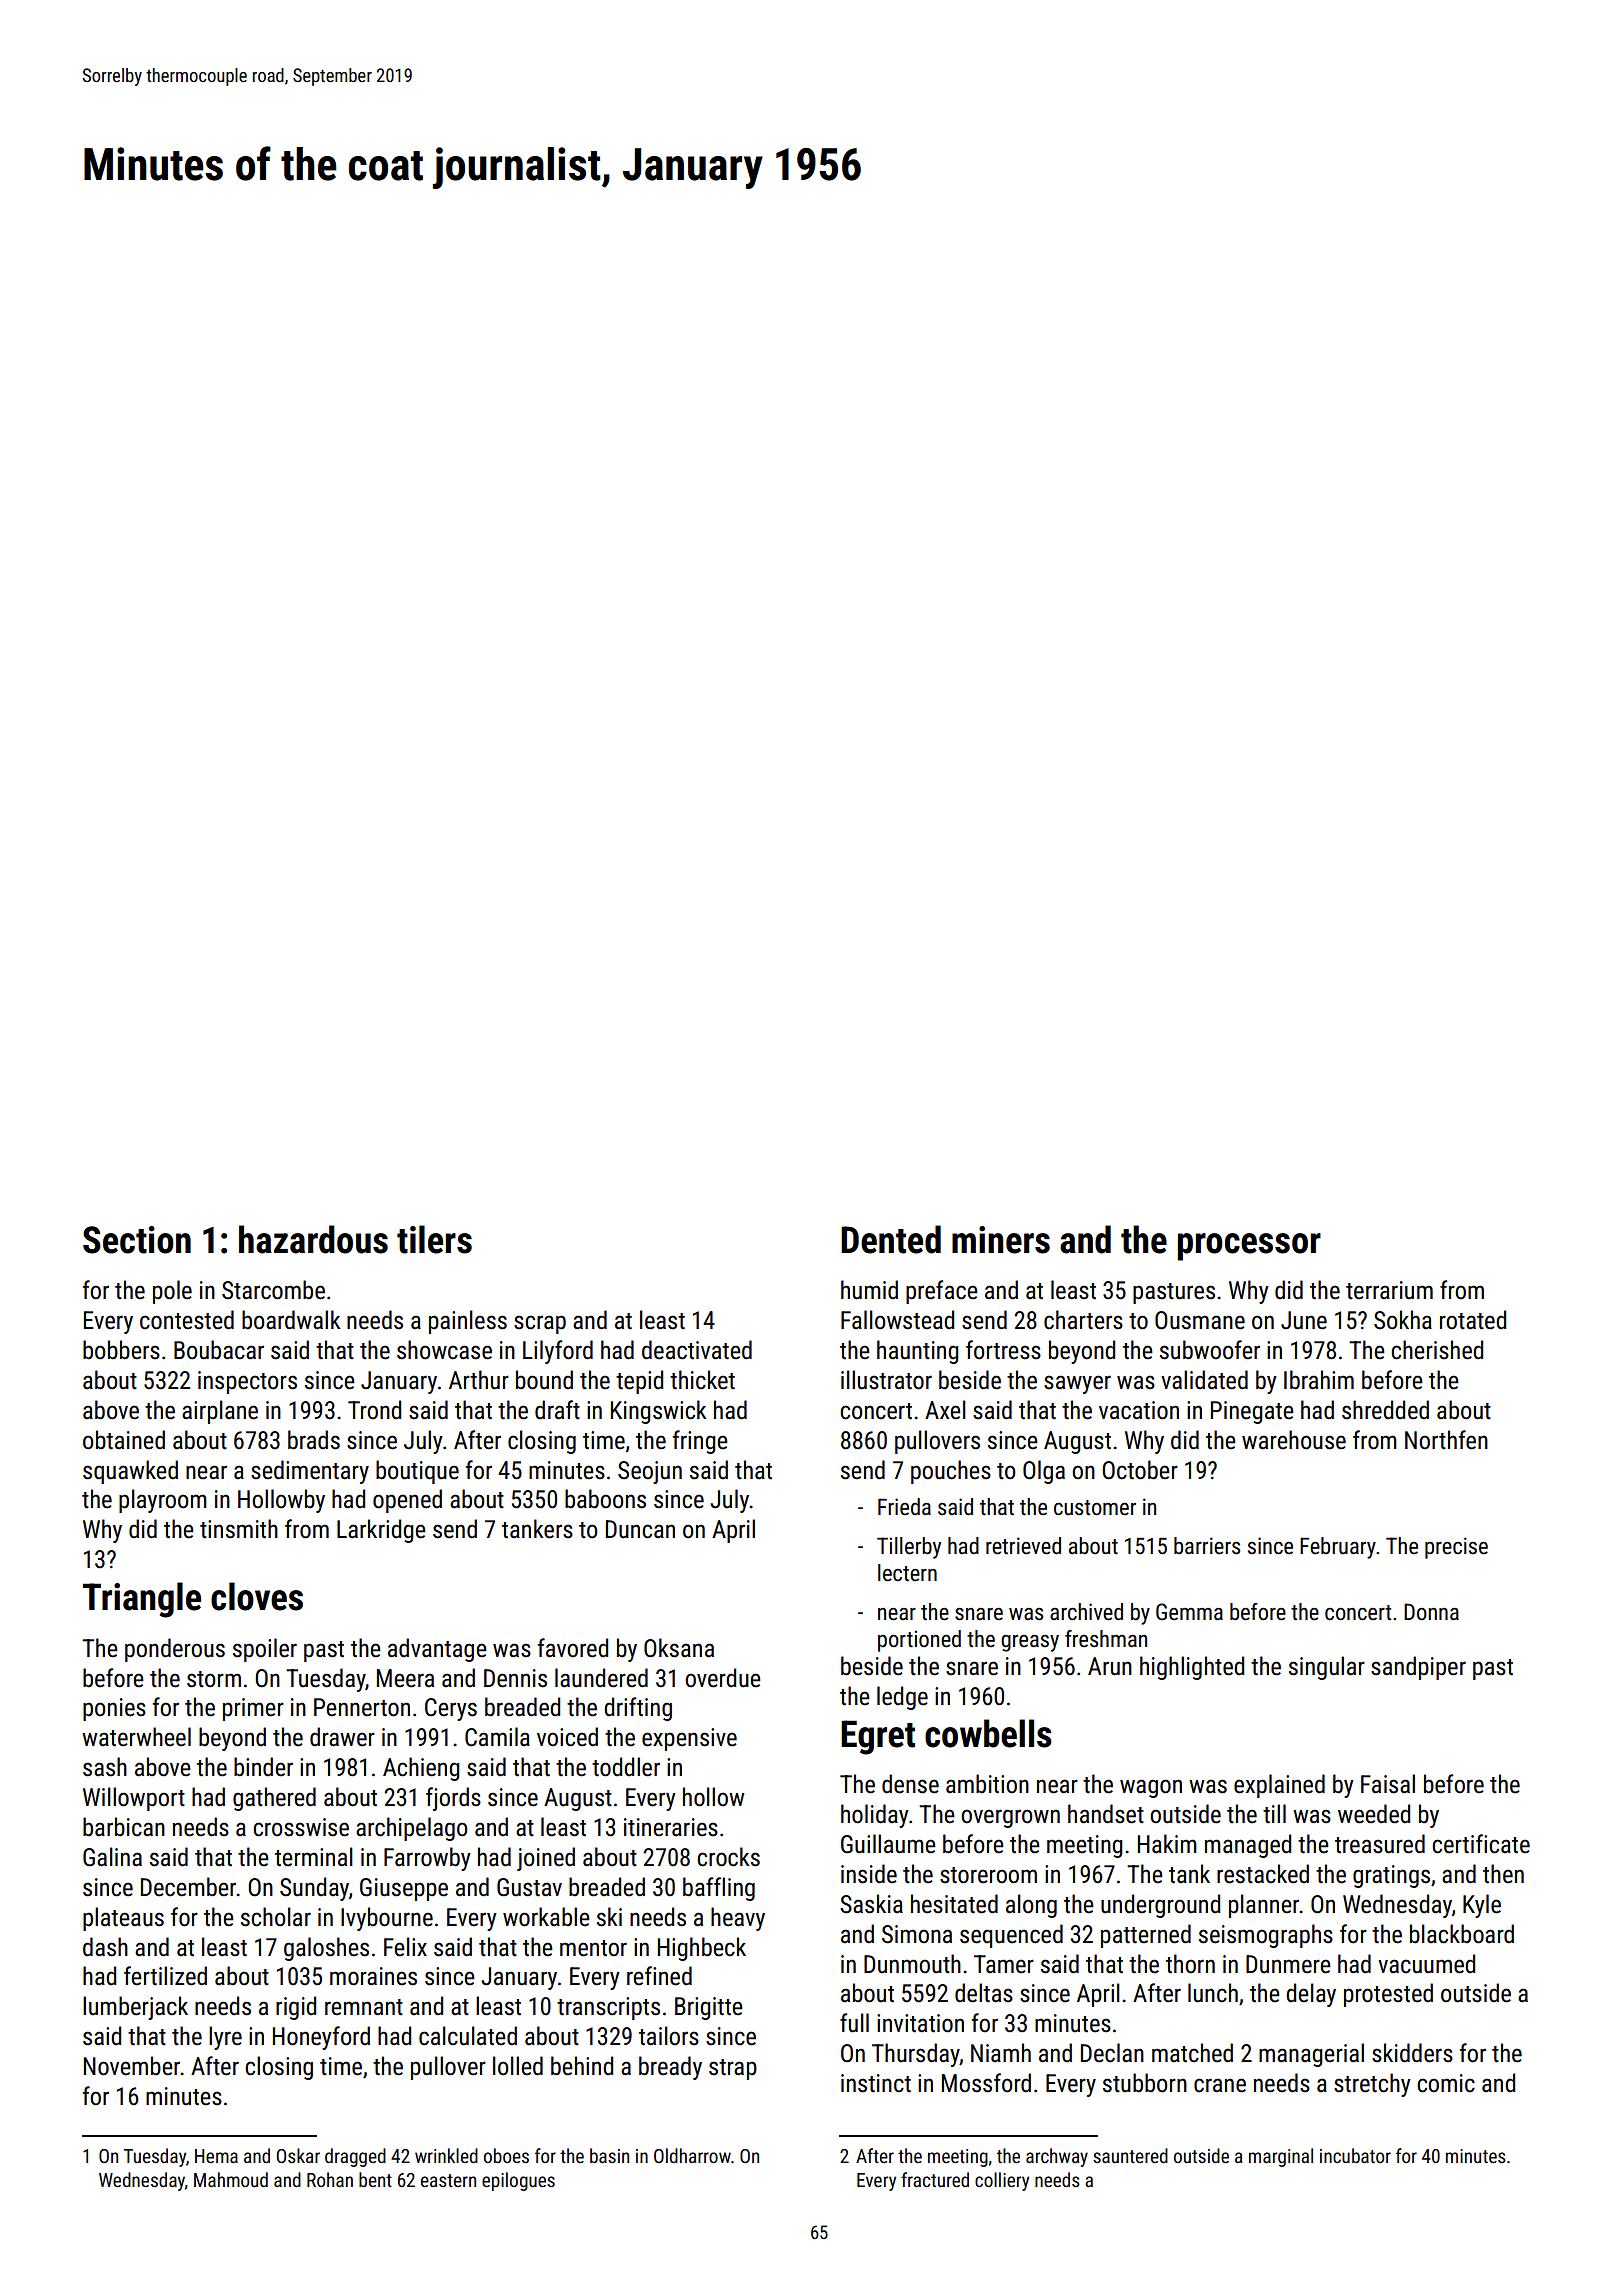 This screenshot has width=1620, height=2292. Describe the element at coordinates (114, 1709) in the screenshot. I see `ponies` at that location.
